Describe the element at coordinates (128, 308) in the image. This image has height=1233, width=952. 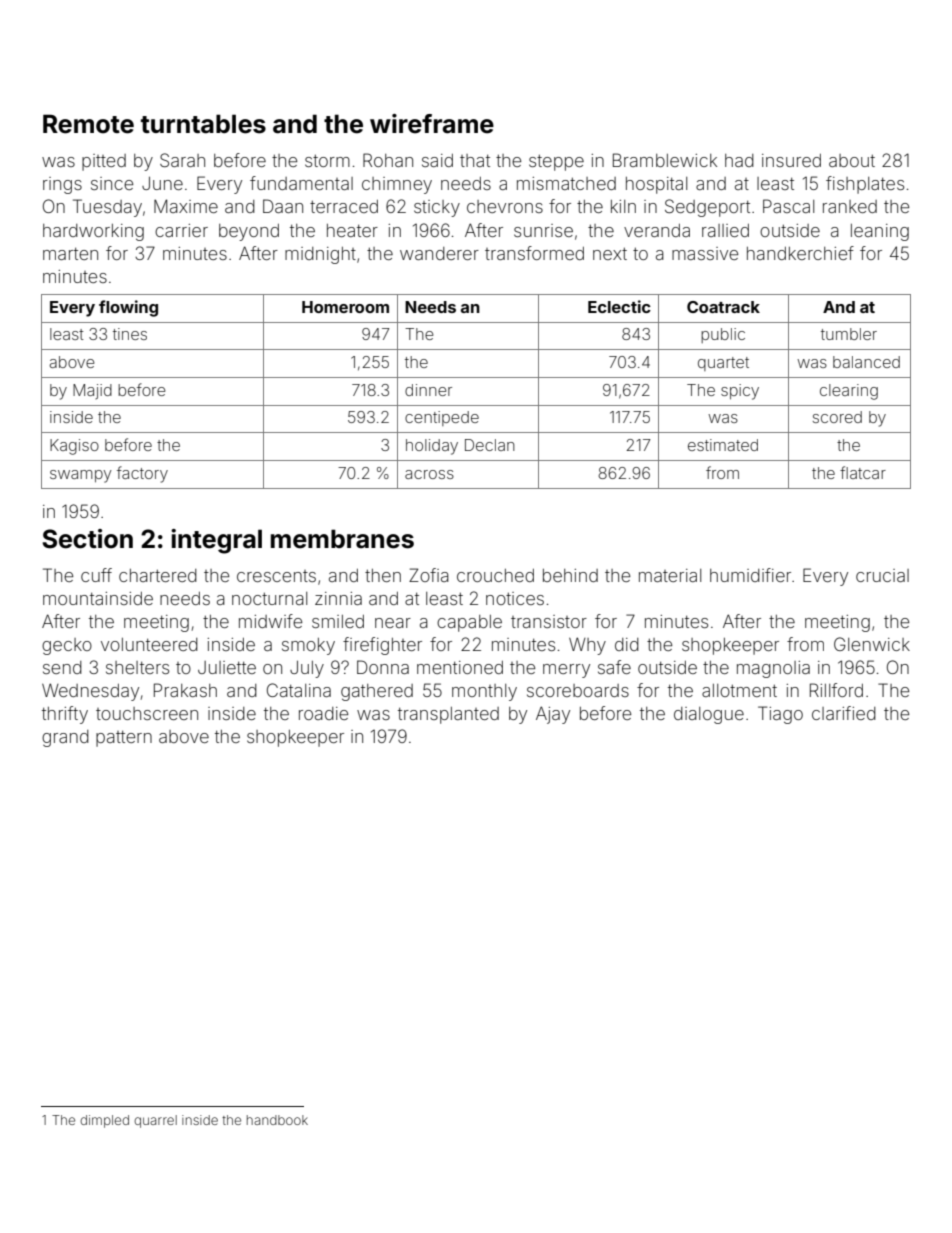
I see `flowing` at that location.
